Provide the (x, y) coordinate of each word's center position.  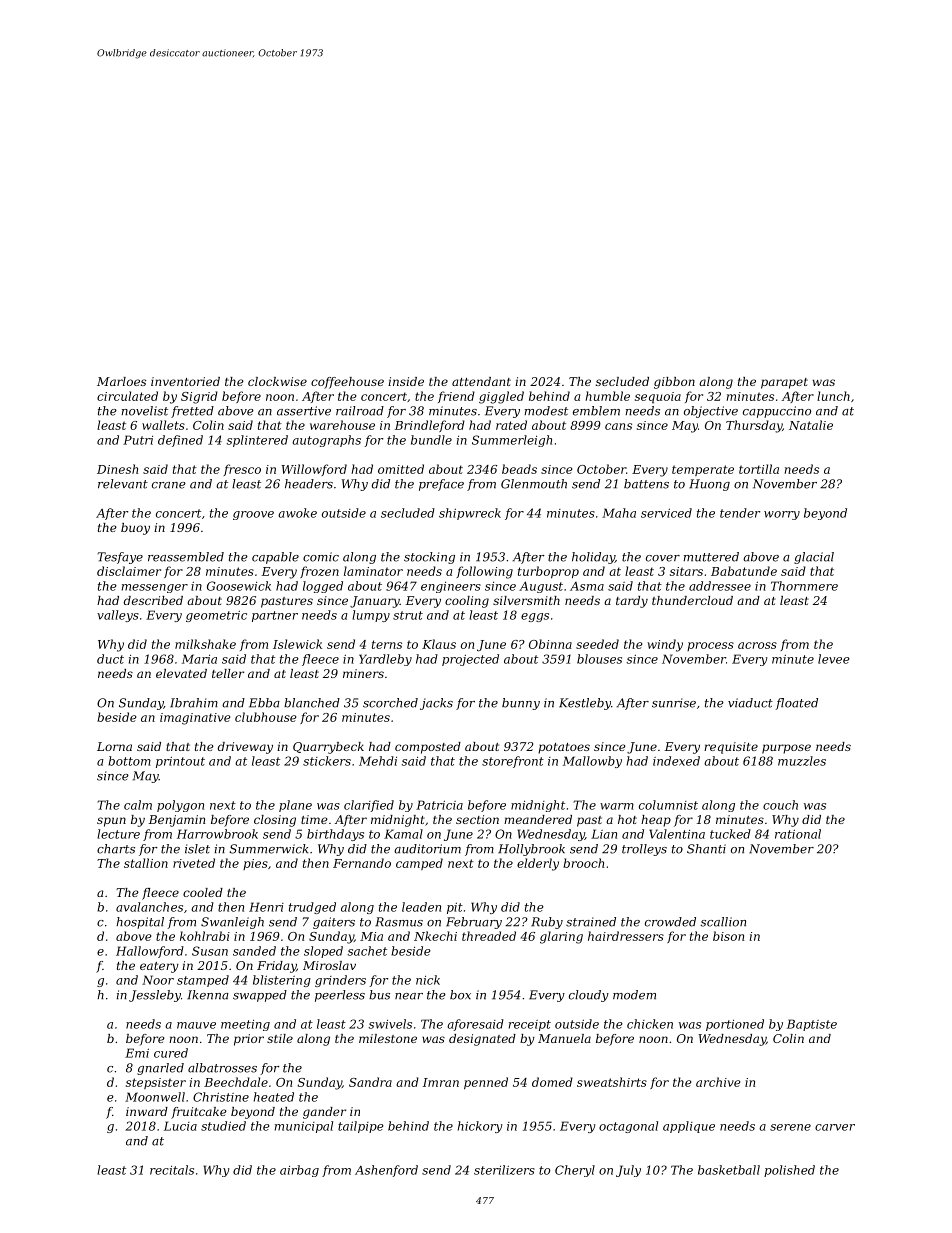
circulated (127, 396)
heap (656, 821)
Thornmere (804, 586)
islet (197, 849)
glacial (814, 558)
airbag (299, 1171)
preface (441, 485)
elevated (181, 673)
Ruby (547, 923)
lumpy (371, 616)
